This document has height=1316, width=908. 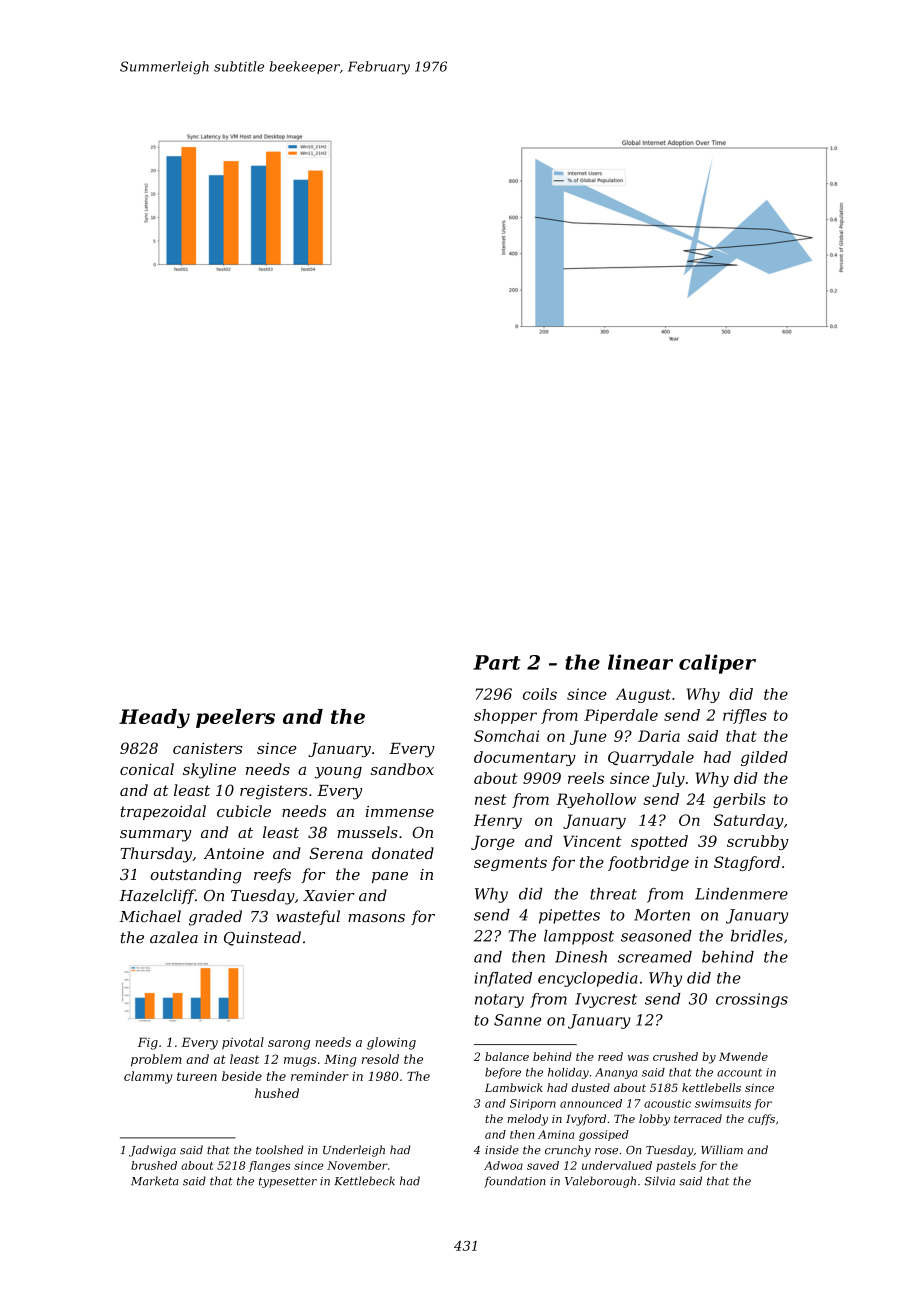 I want to click on Part, so click(x=496, y=662).
